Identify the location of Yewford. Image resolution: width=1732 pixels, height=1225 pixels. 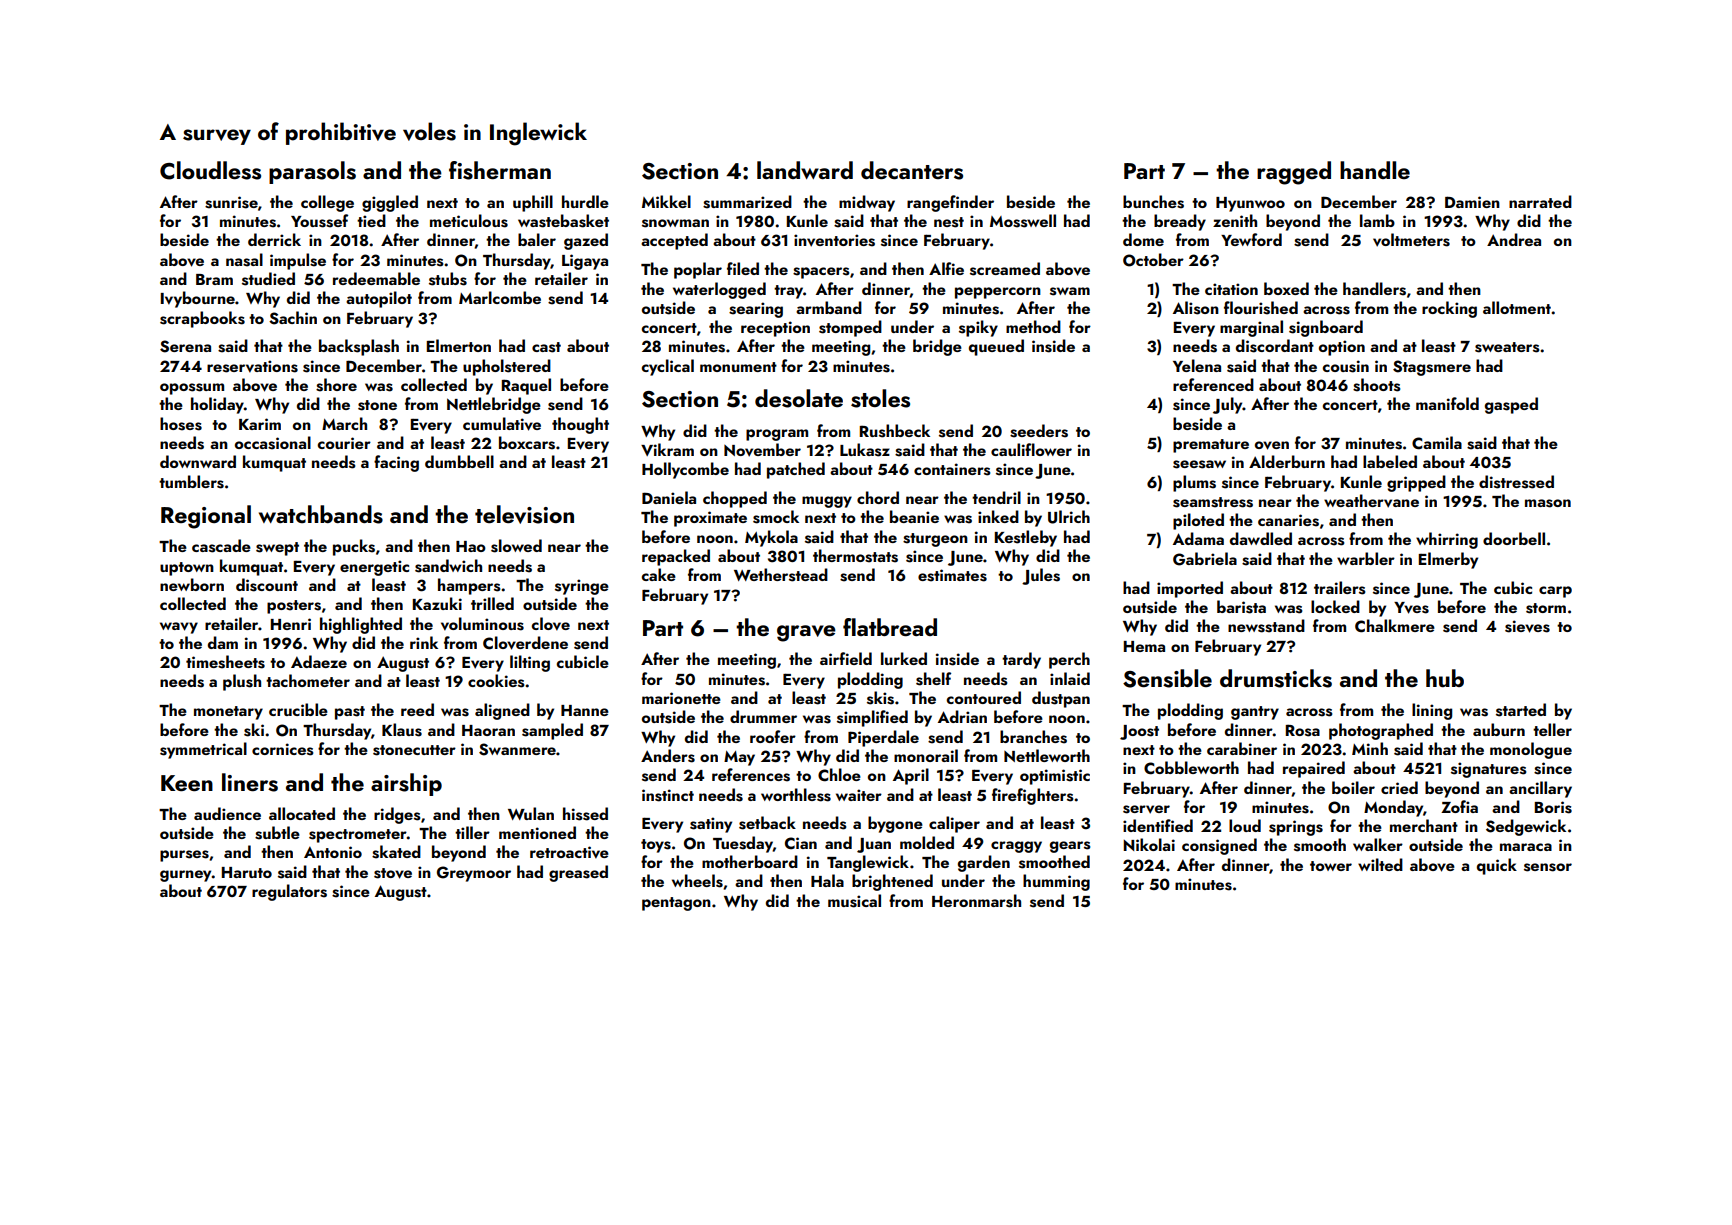
(1251, 239).
